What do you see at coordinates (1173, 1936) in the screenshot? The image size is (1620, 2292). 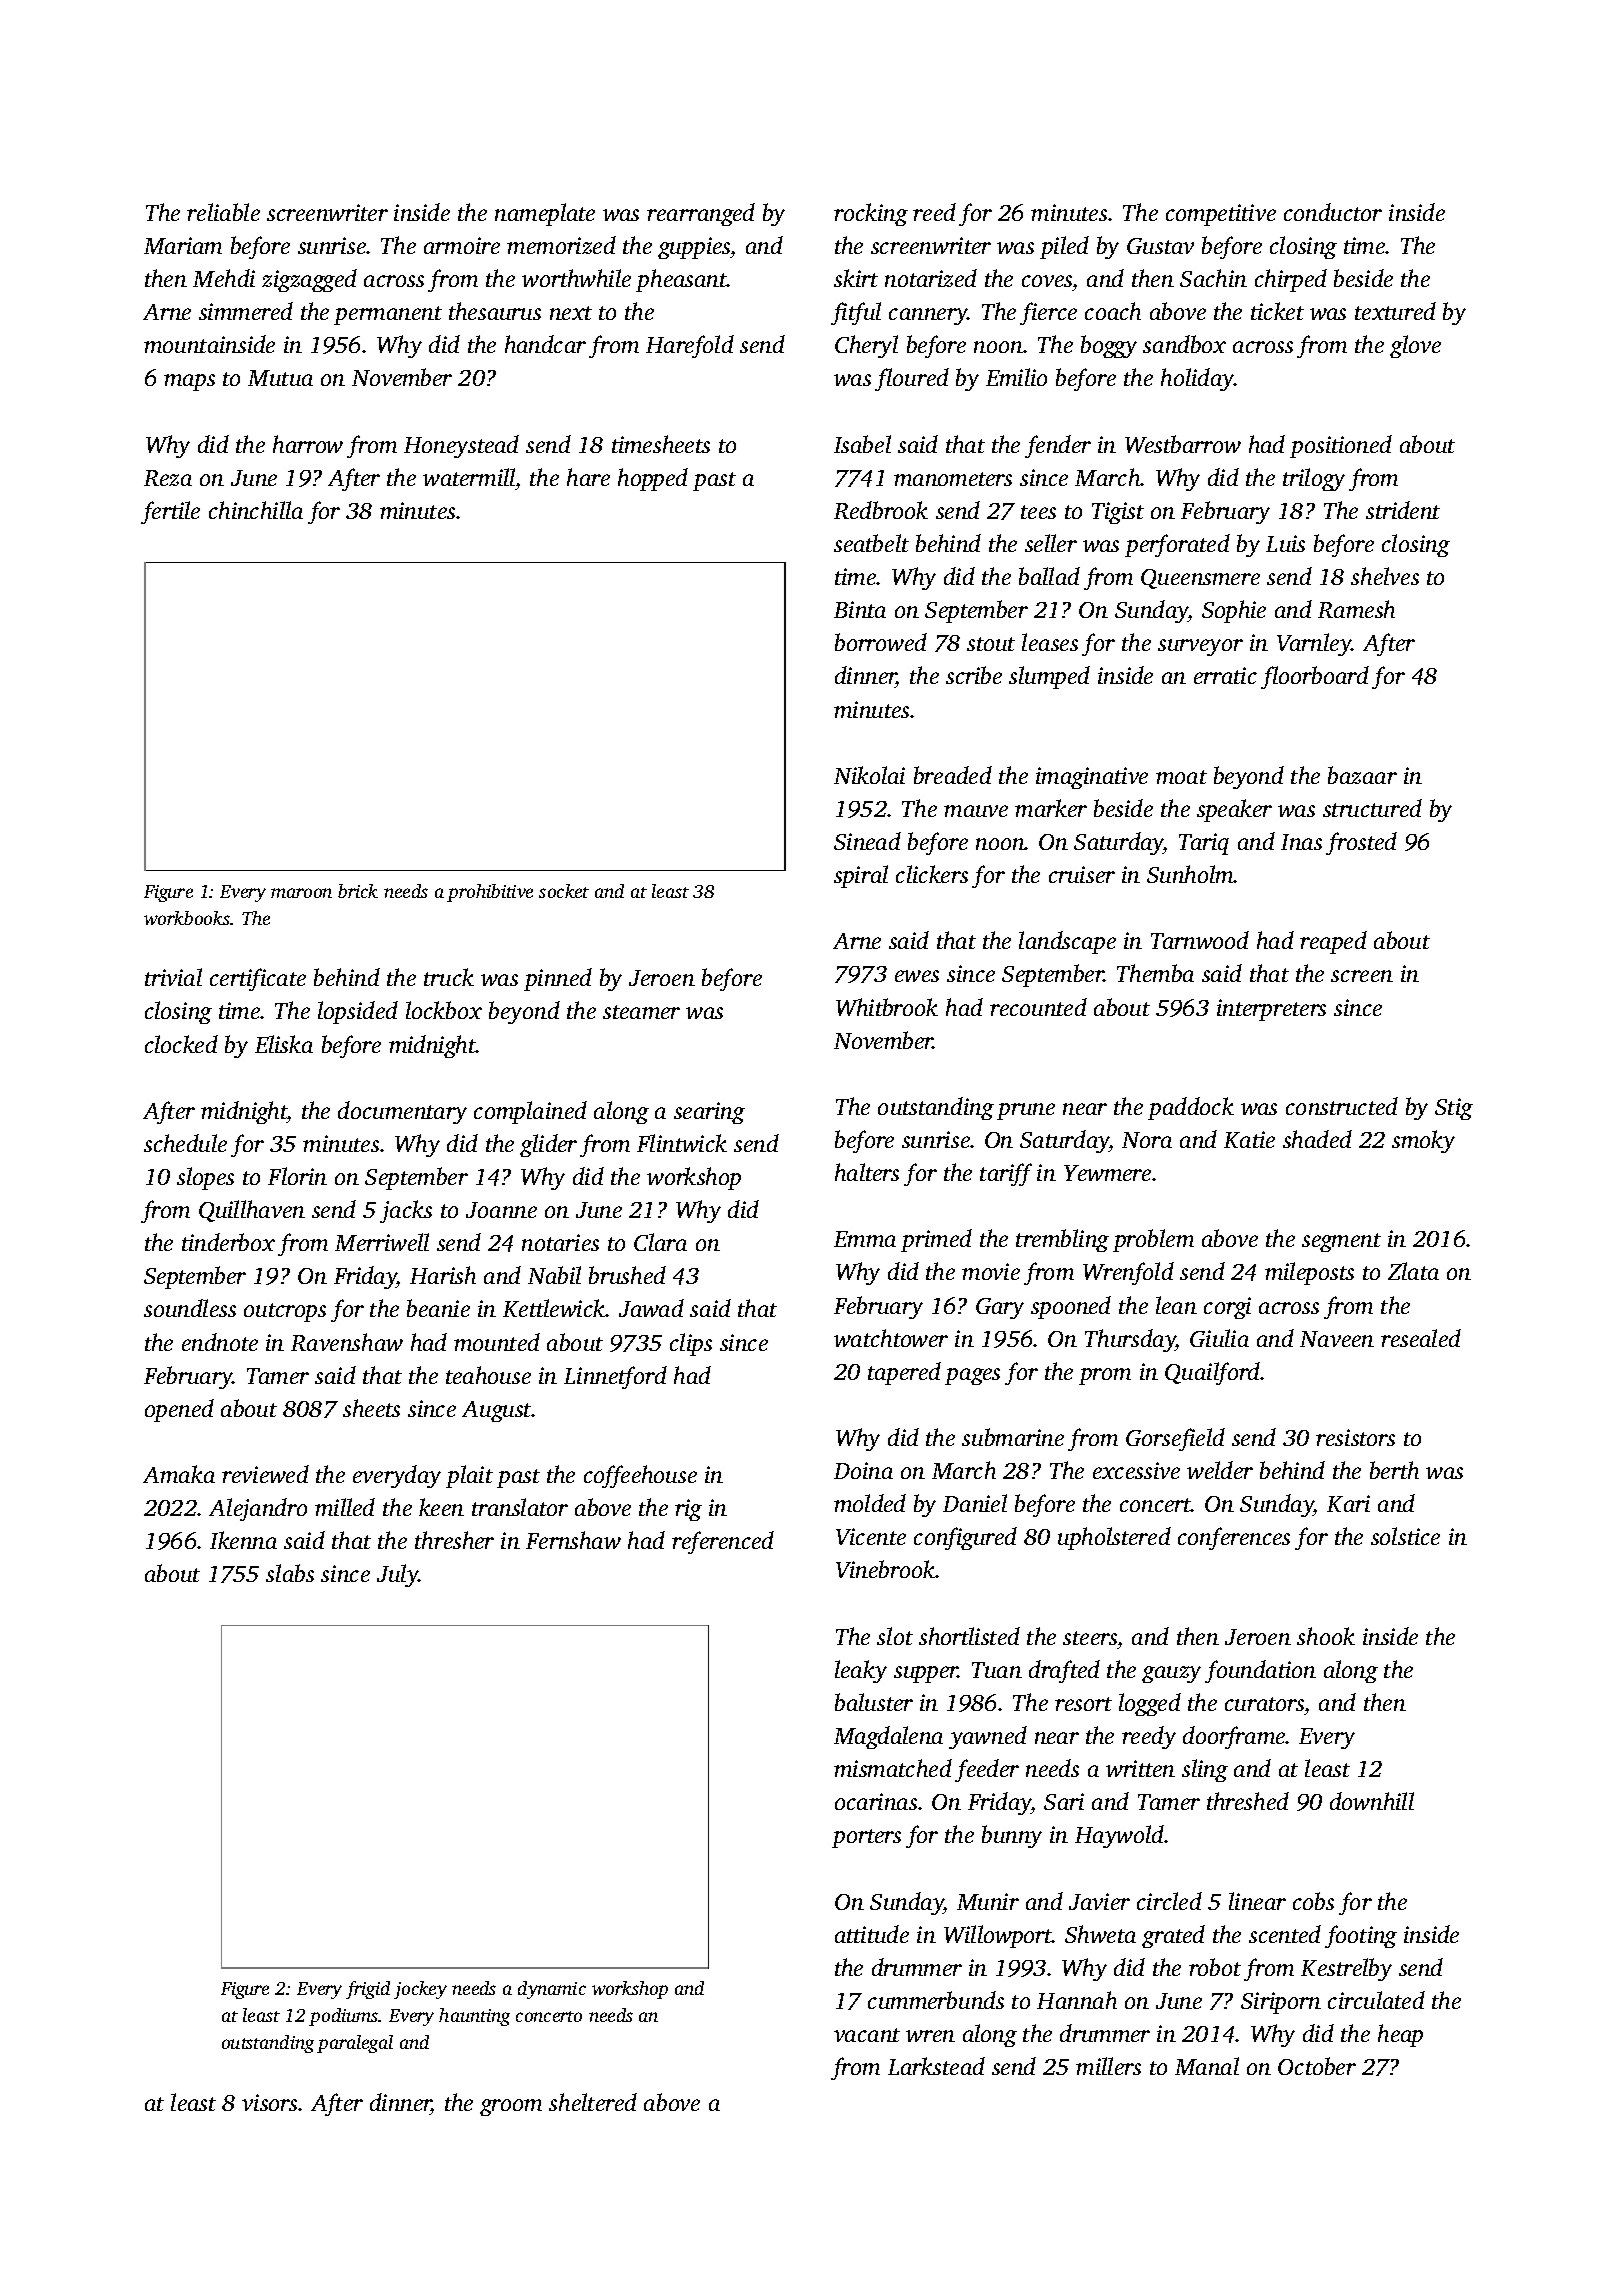 I see `grated` at bounding box center [1173, 1936].
